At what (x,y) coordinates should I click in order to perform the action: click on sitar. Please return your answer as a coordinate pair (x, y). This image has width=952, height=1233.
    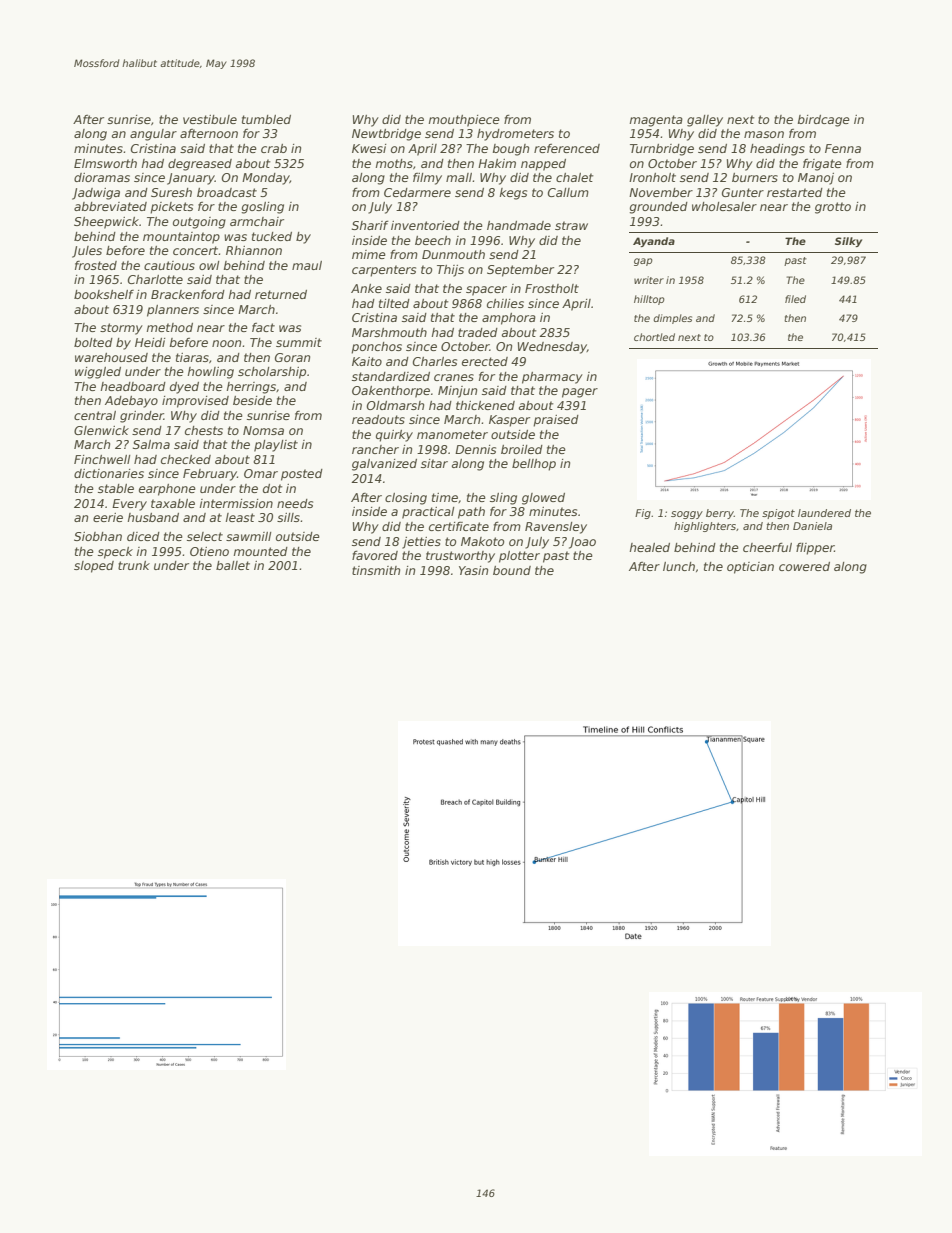
    Looking at the image, I should click on (434, 463).
